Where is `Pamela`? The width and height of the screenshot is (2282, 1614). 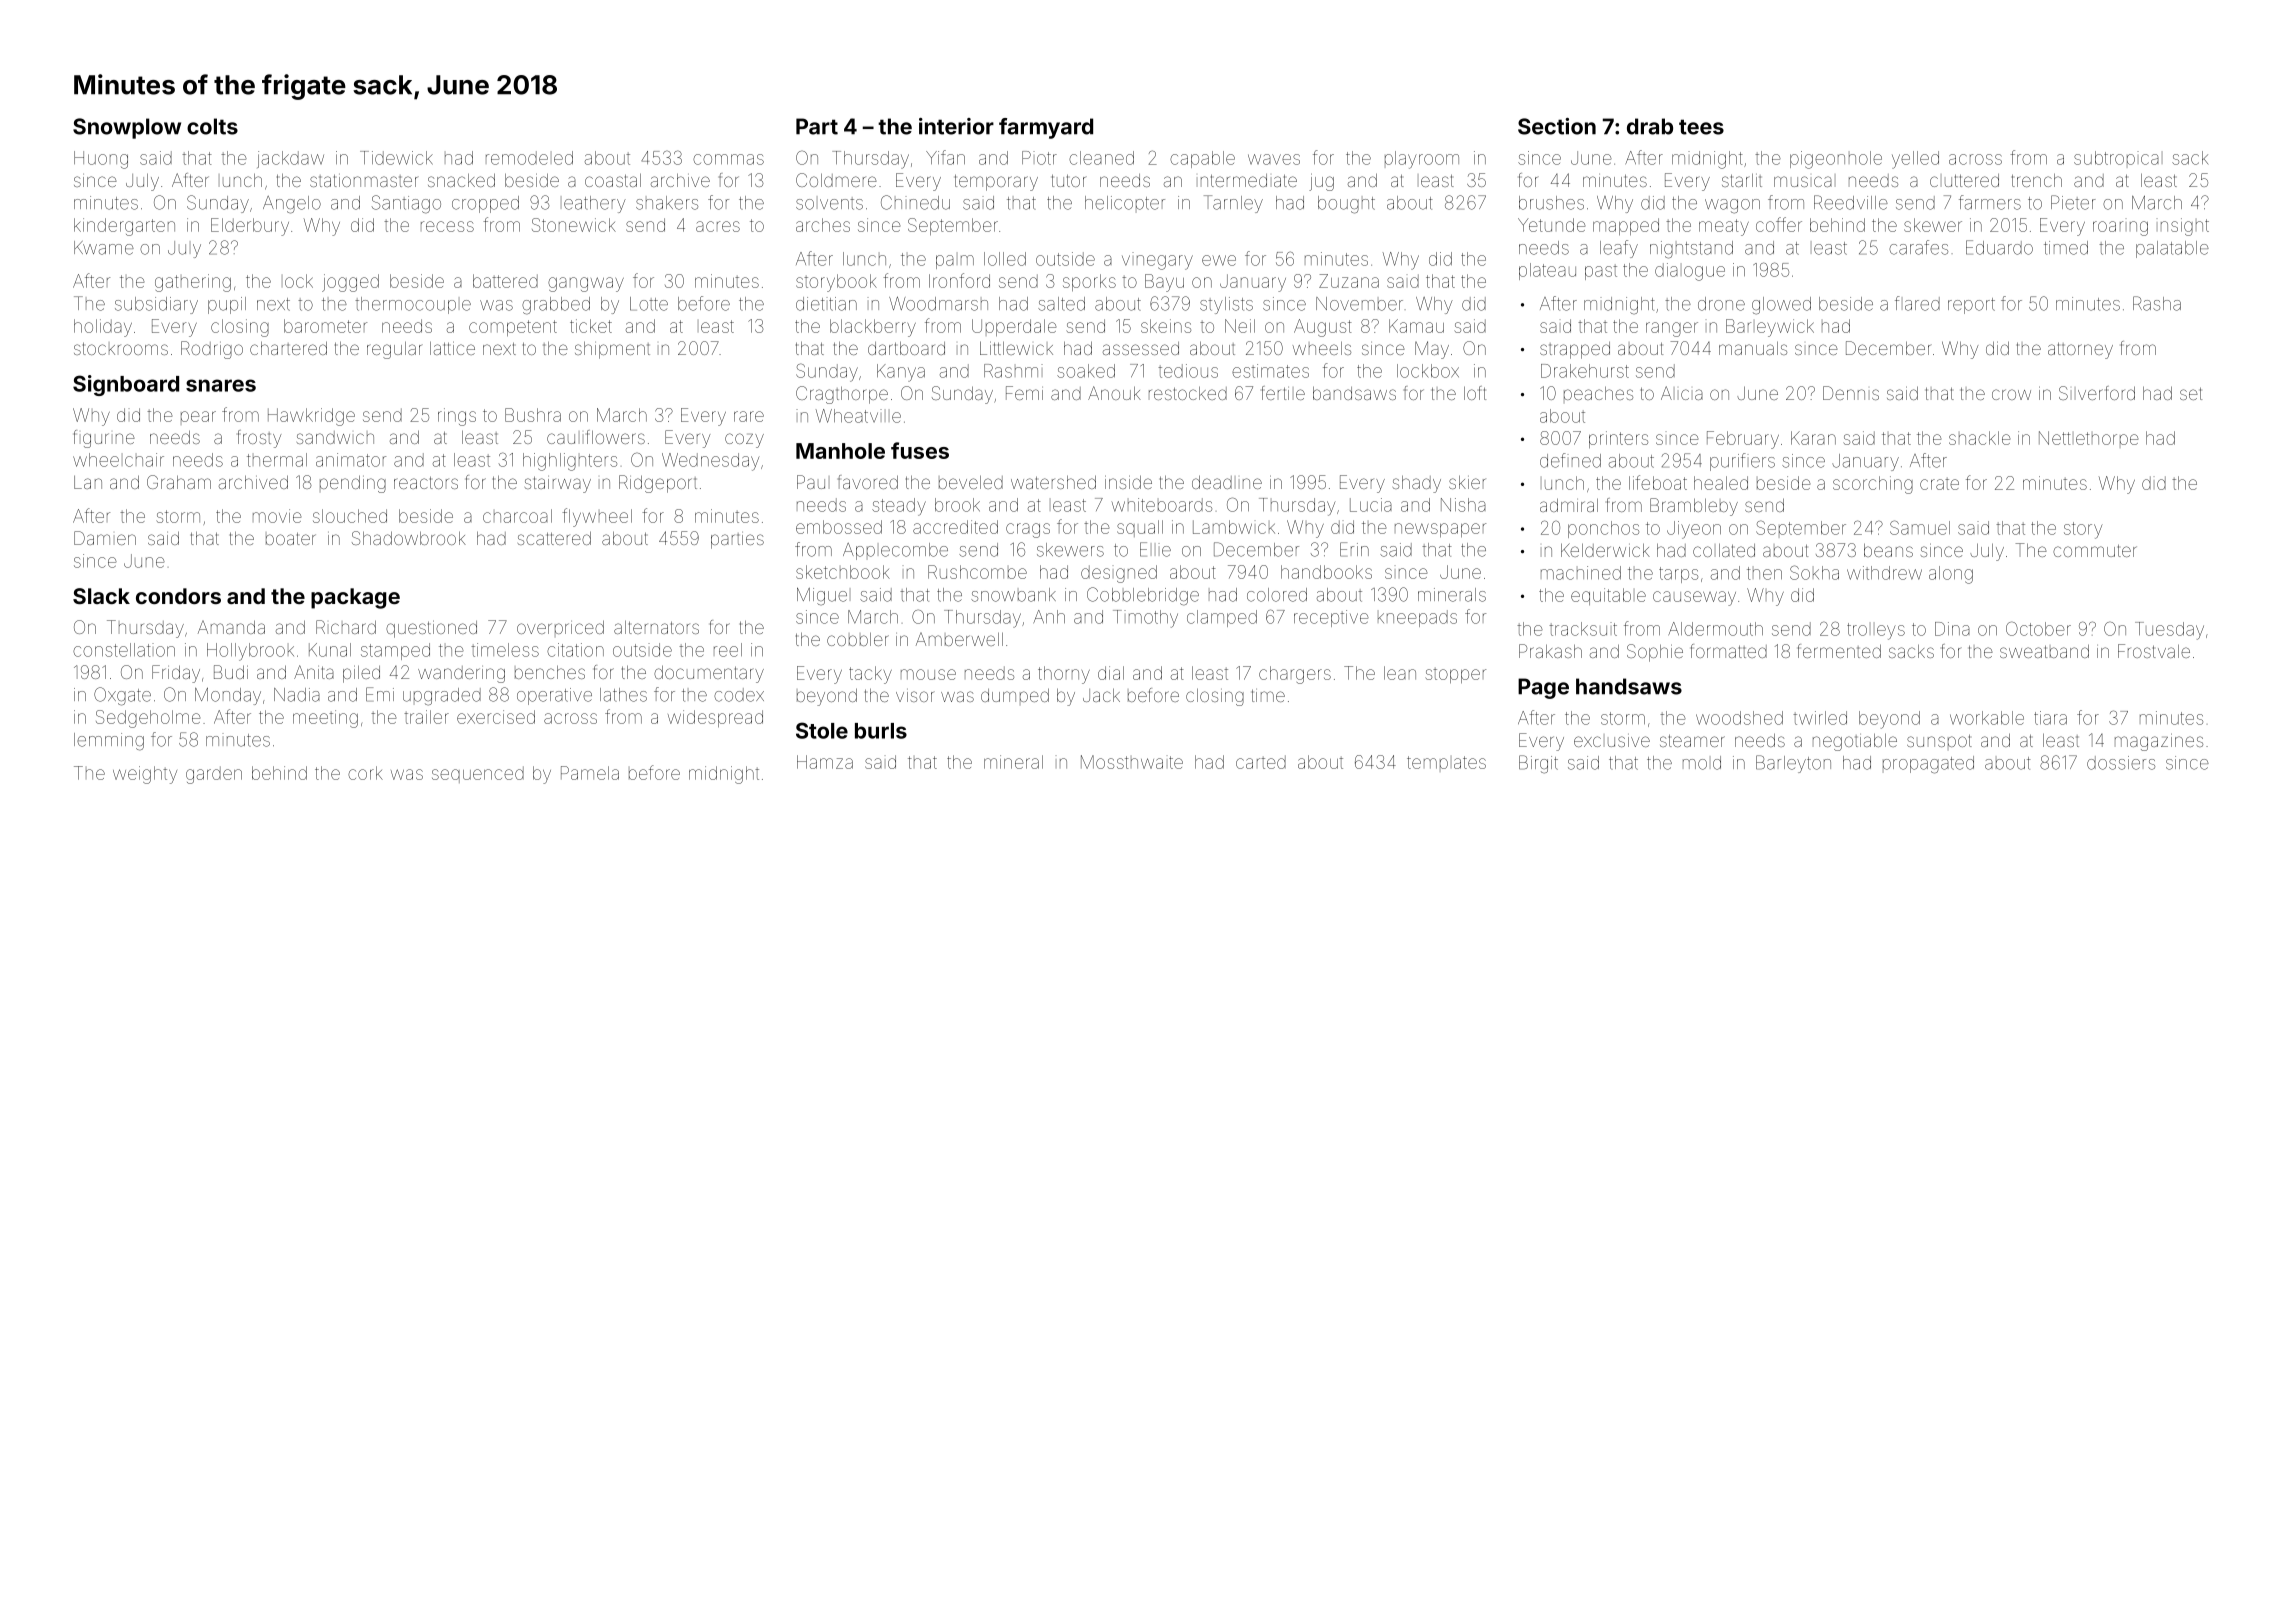 Pamela is located at coordinates (590, 773).
